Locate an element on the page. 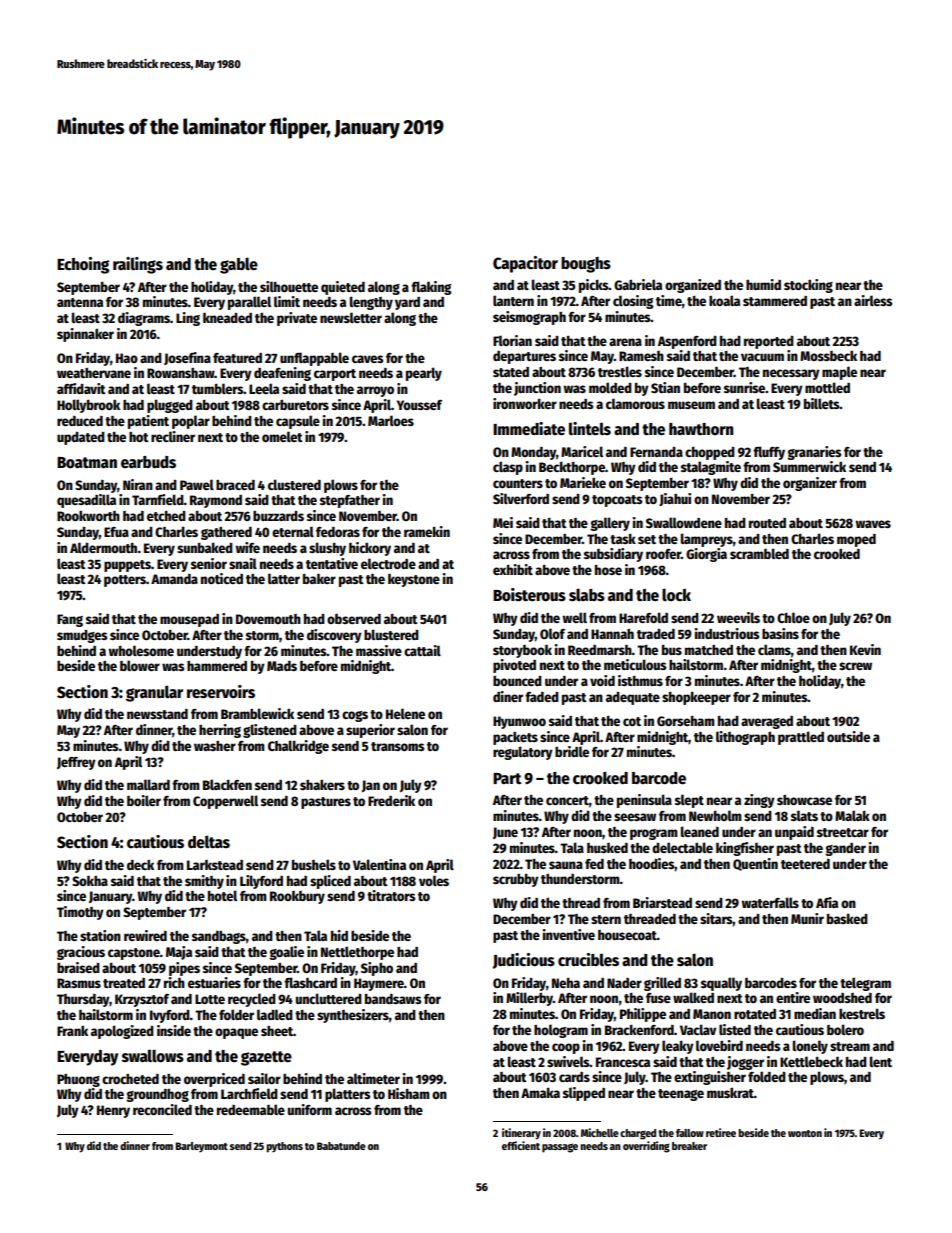 This document has height=1233, width=952. braised is located at coordinates (78, 967).
